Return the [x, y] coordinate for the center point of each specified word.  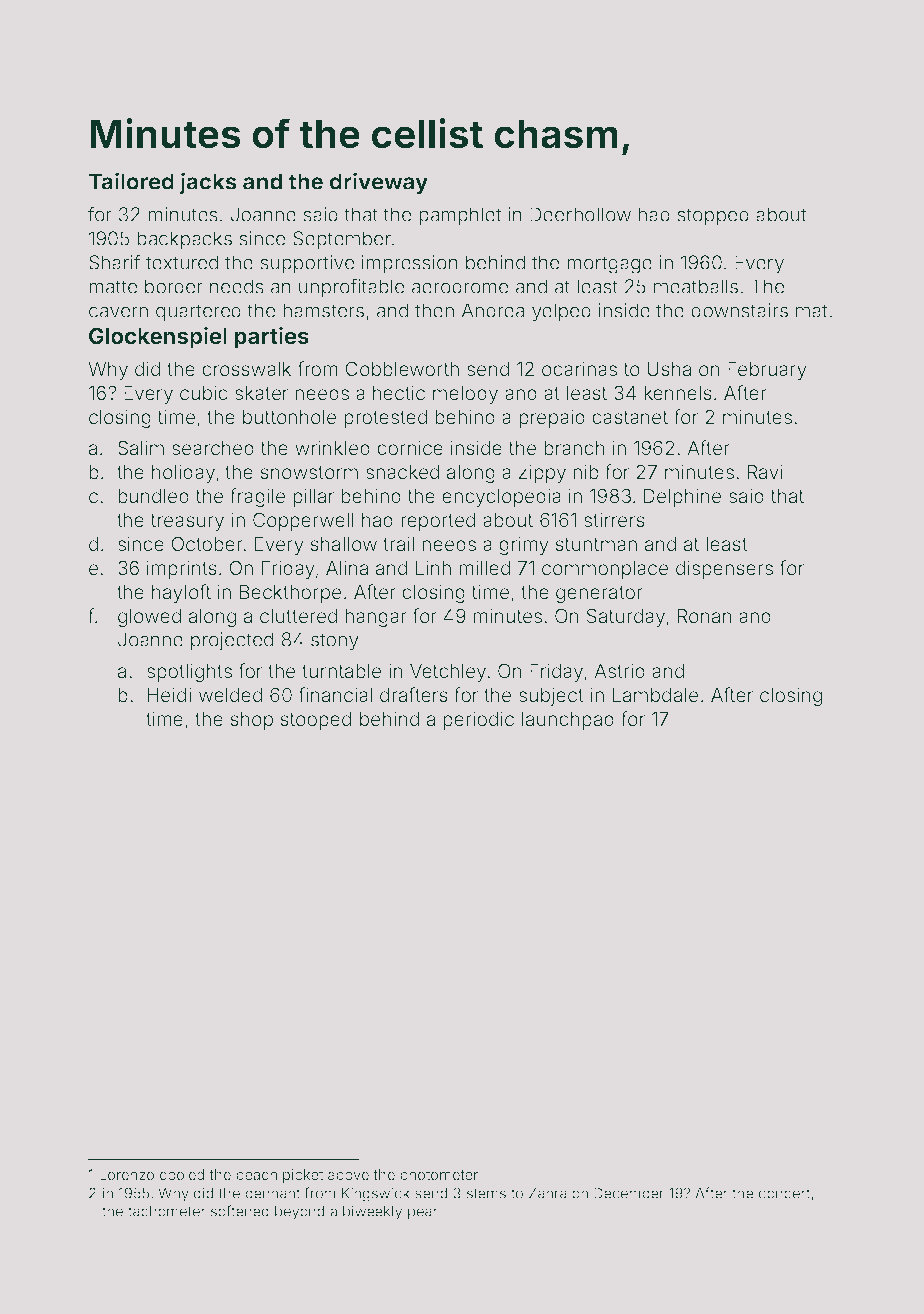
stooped [315, 721]
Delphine [682, 497]
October [207, 543]
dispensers [724, 569]
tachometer [167, 1211]
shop [251, 721]
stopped [713, 216]
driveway [379, 183]
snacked [402, 472]
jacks [208, 183]
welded [230, 695]
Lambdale [655, 695]
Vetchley [448, 673]
